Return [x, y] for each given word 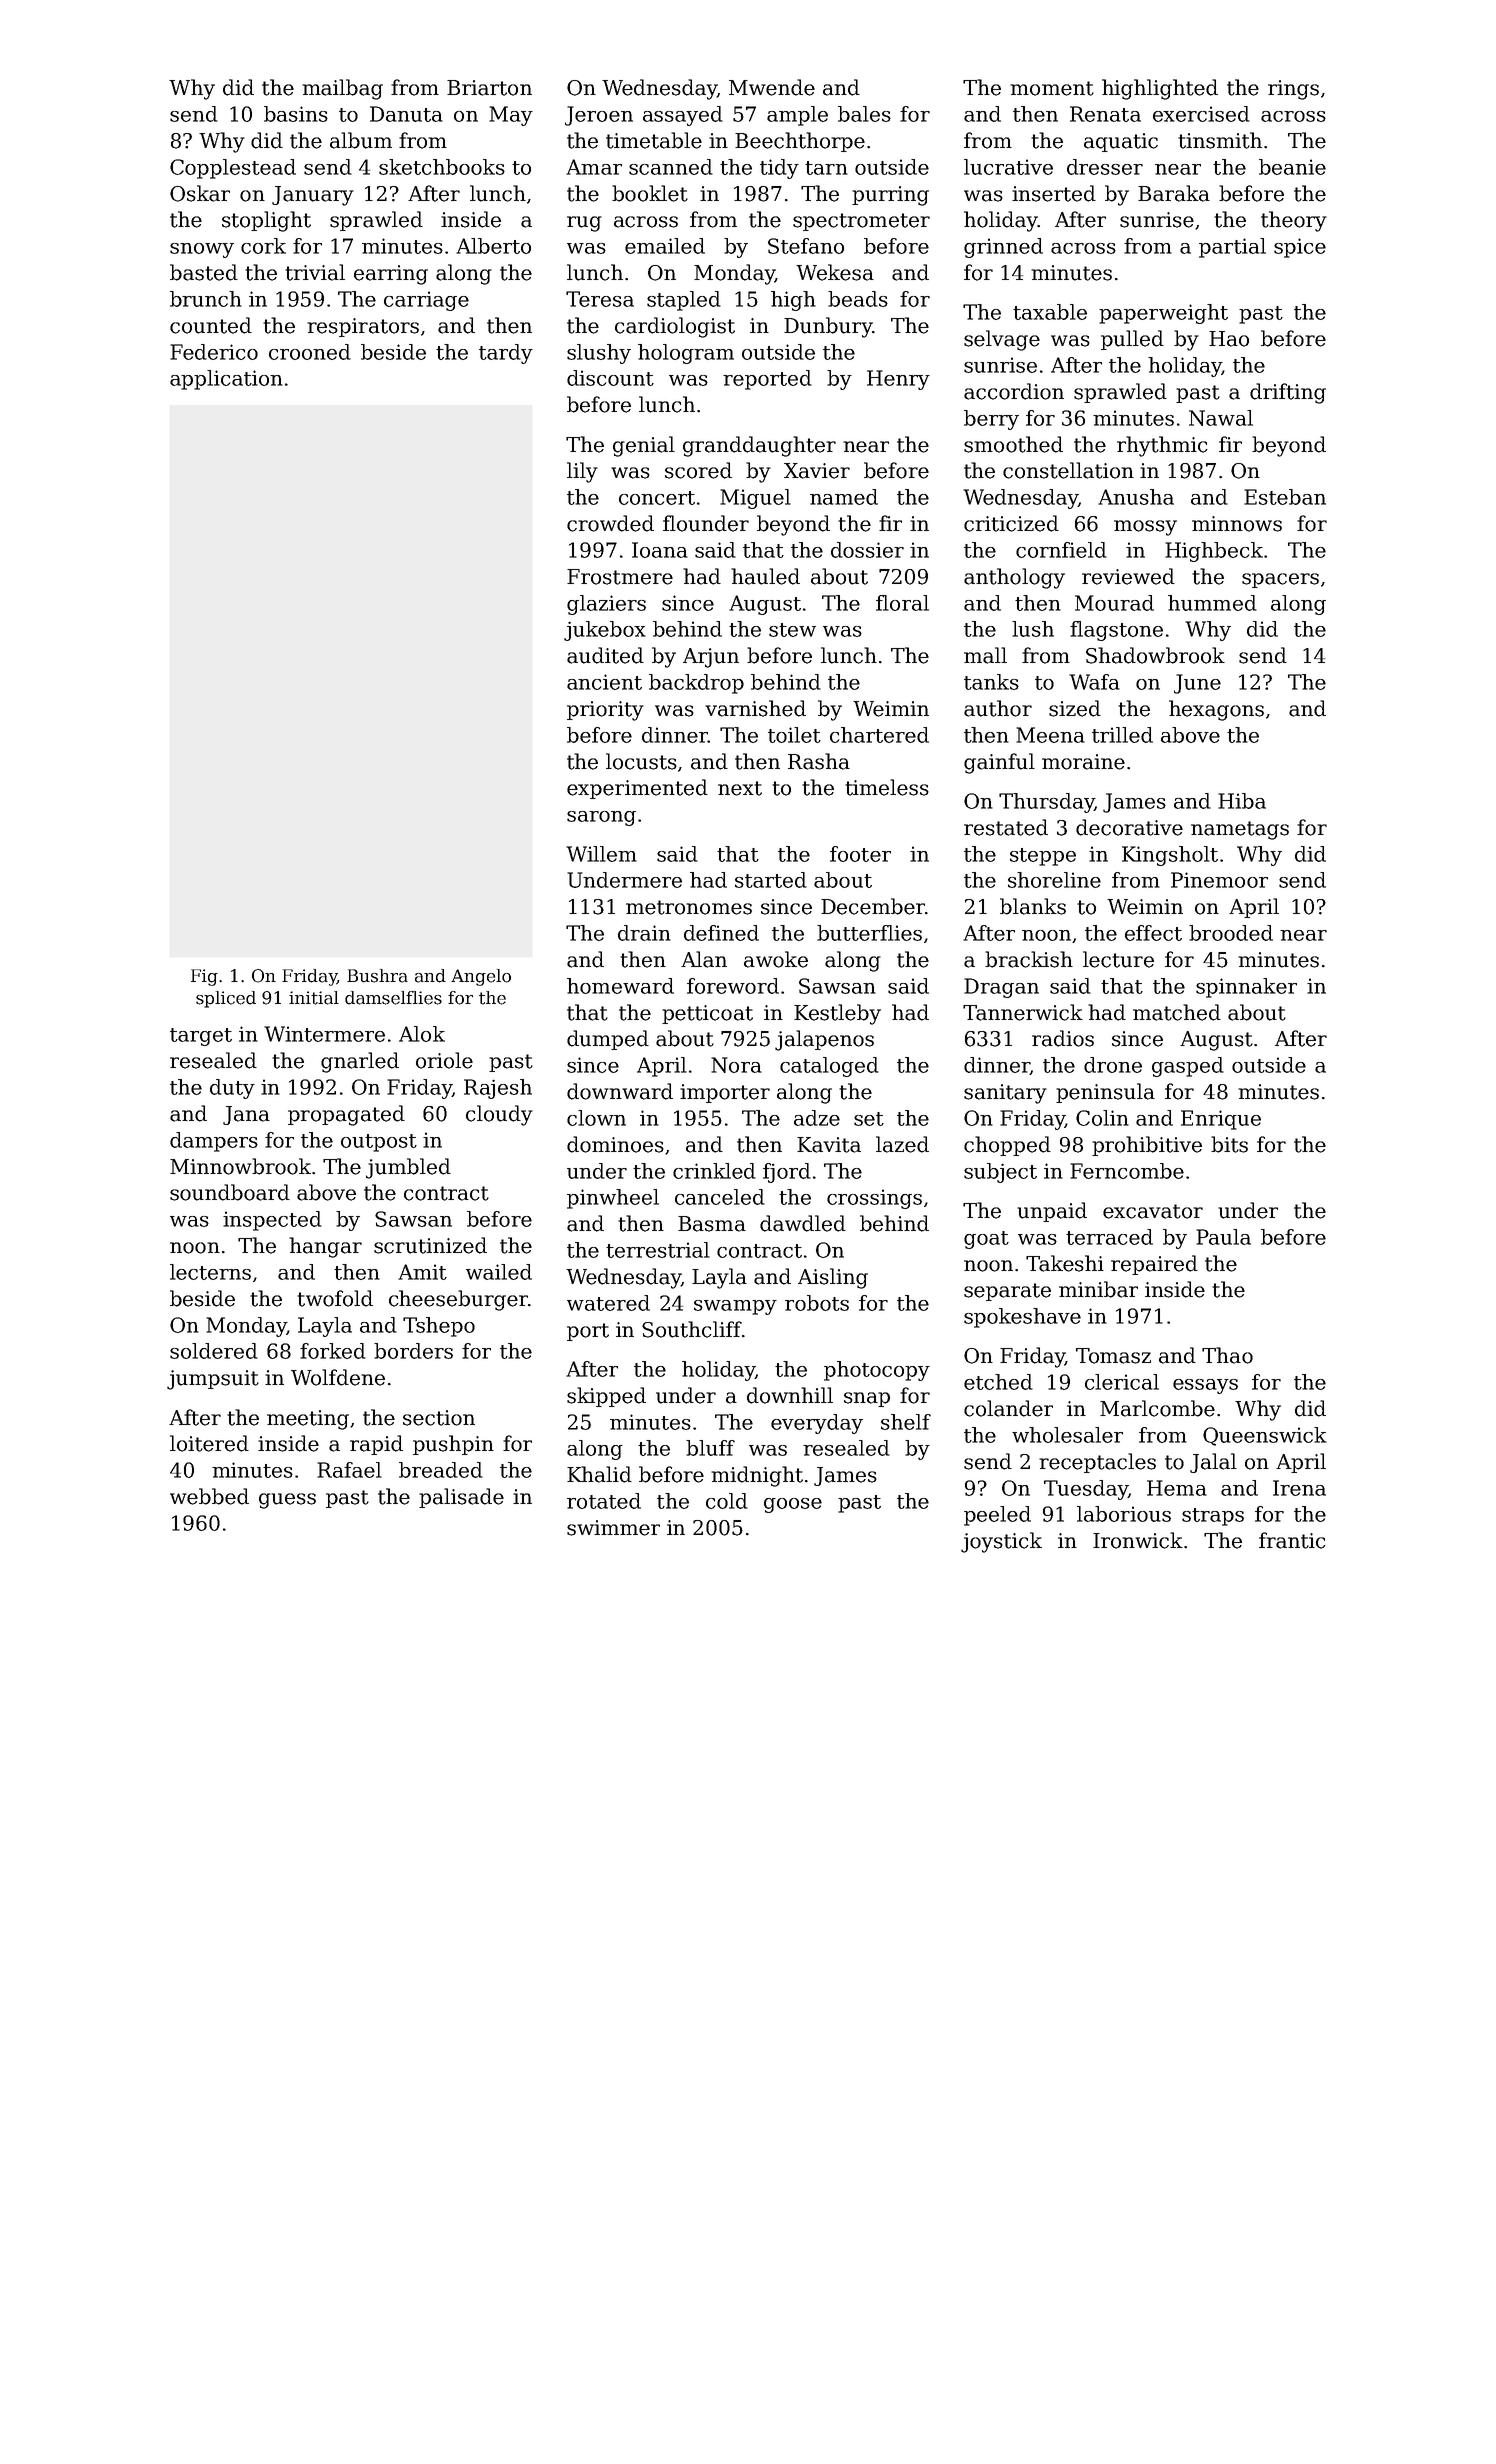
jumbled [408, 1168]
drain [644, 933]
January [313, 196]
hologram [686, 354]
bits [1229, 1144]
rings [1293, 90]
